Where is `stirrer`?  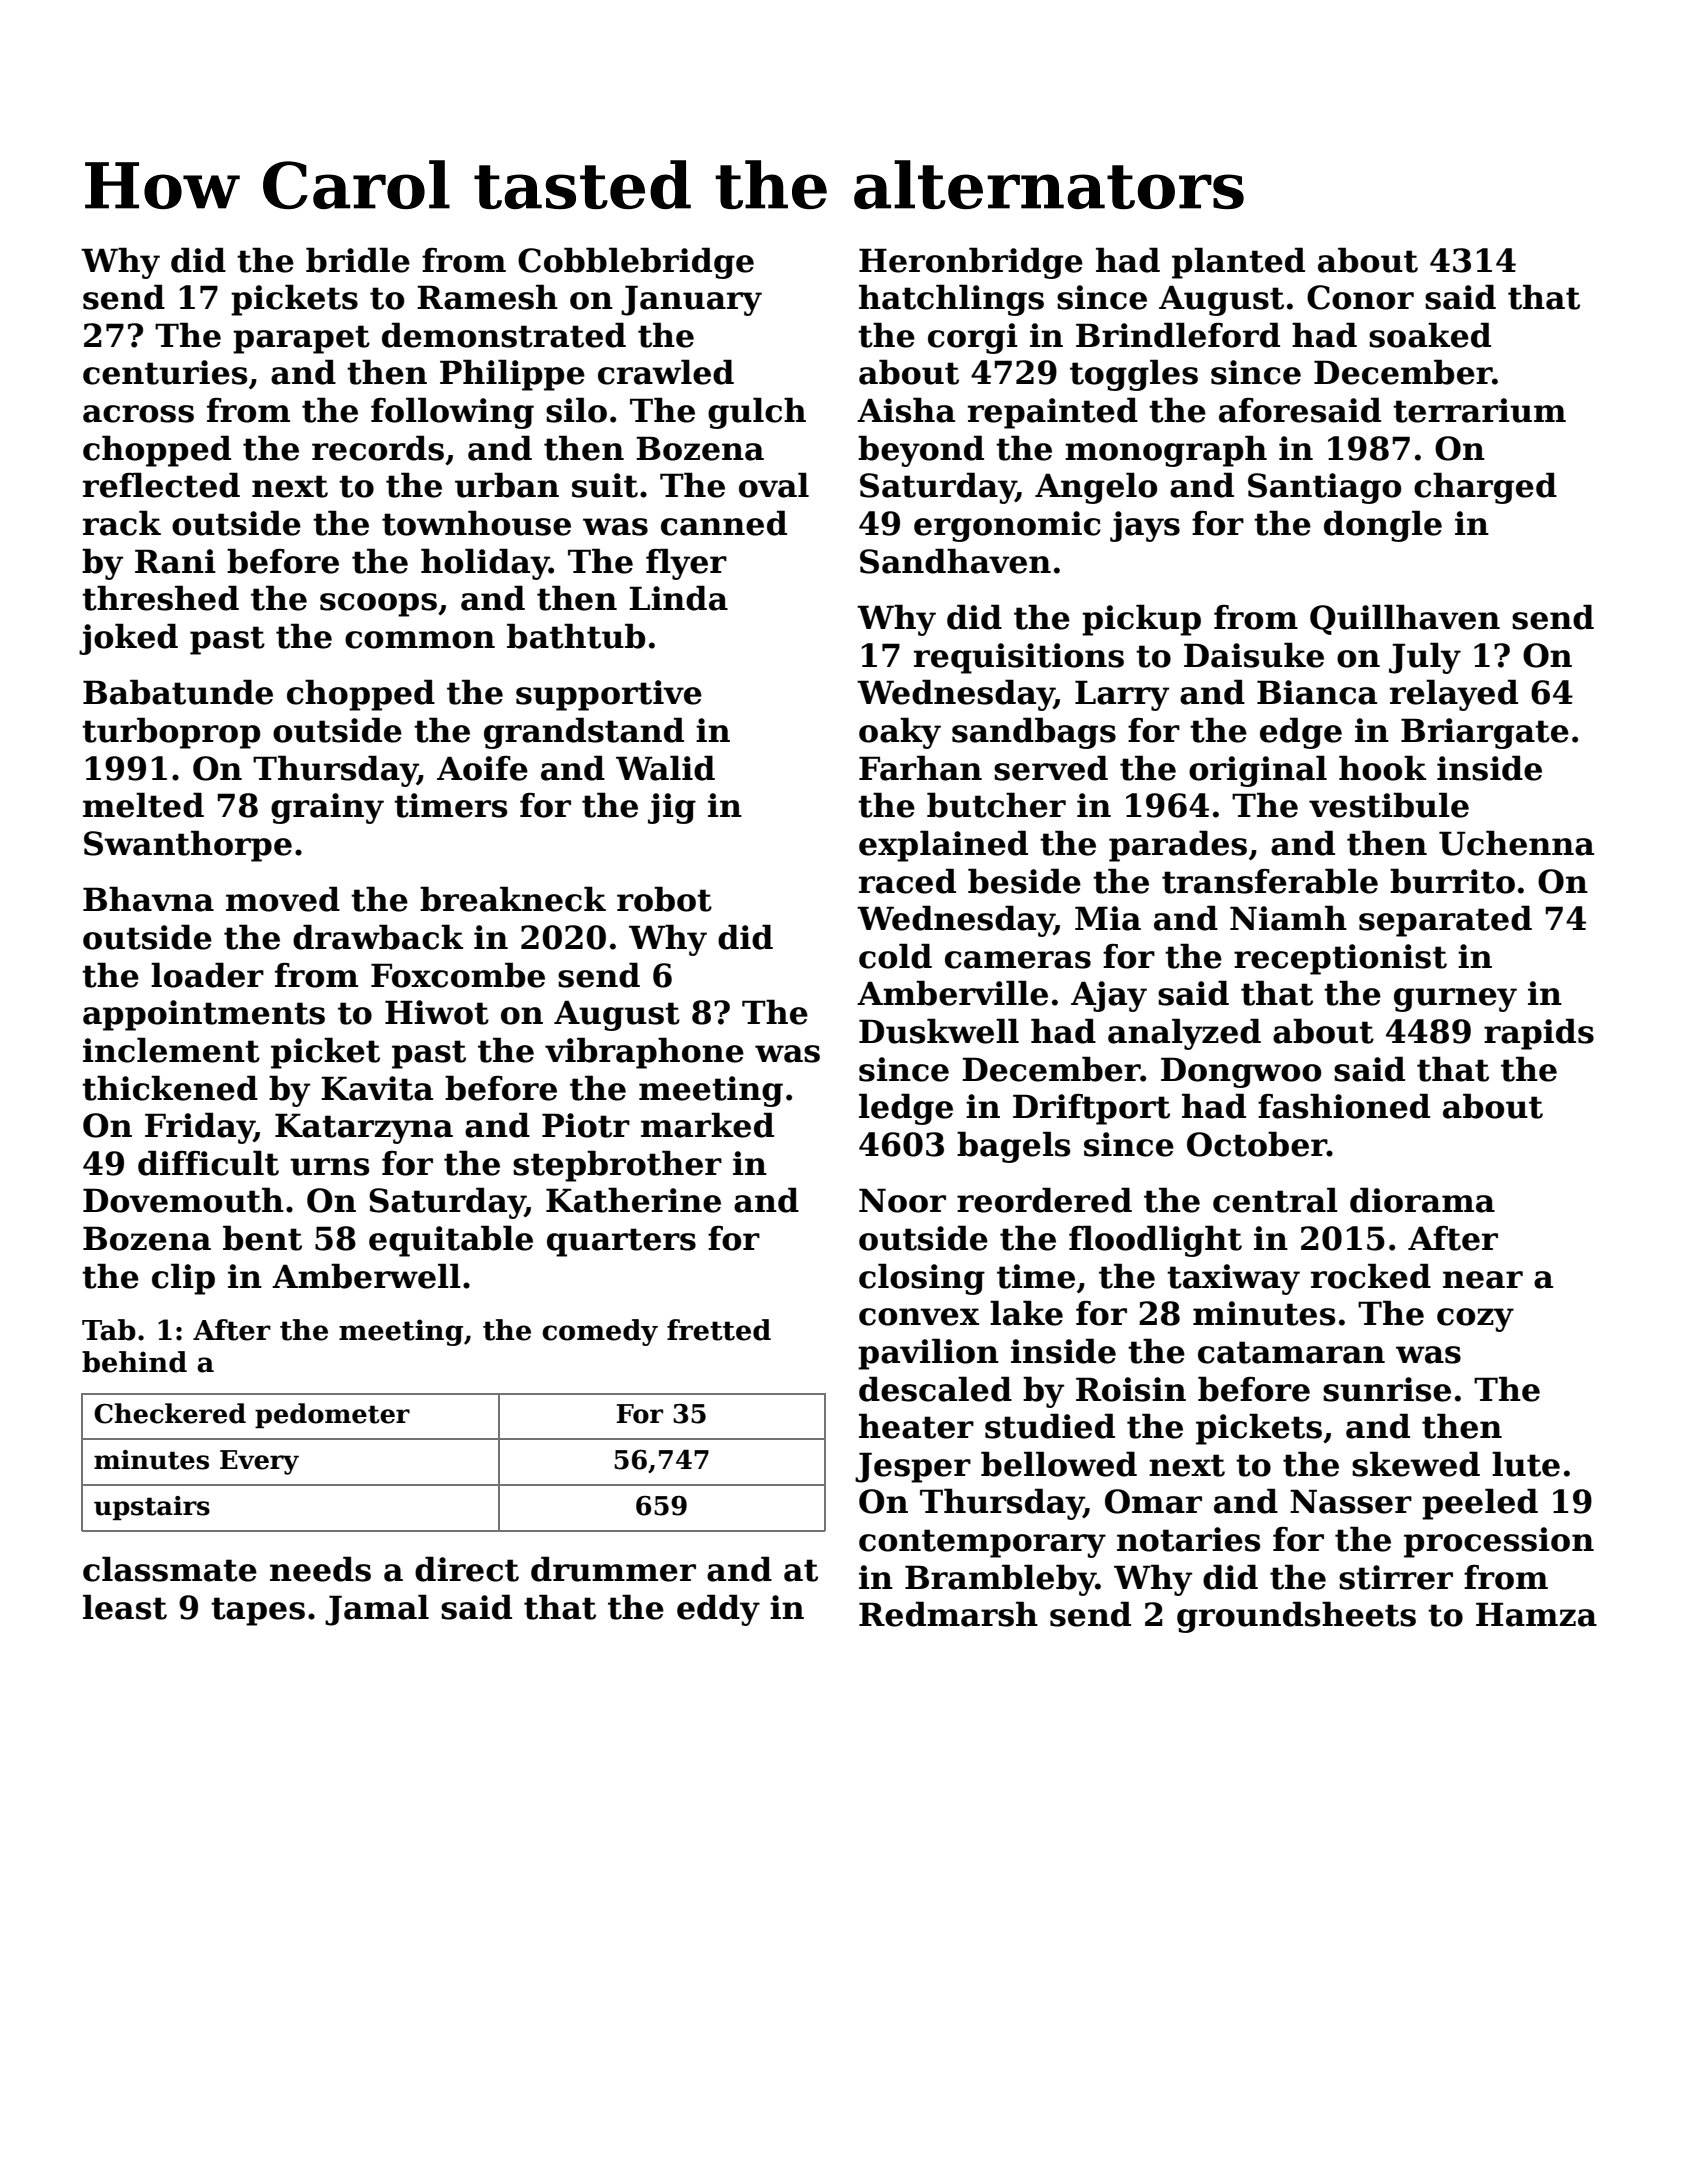 stirrer is located at coordinates (1396, 1577).
